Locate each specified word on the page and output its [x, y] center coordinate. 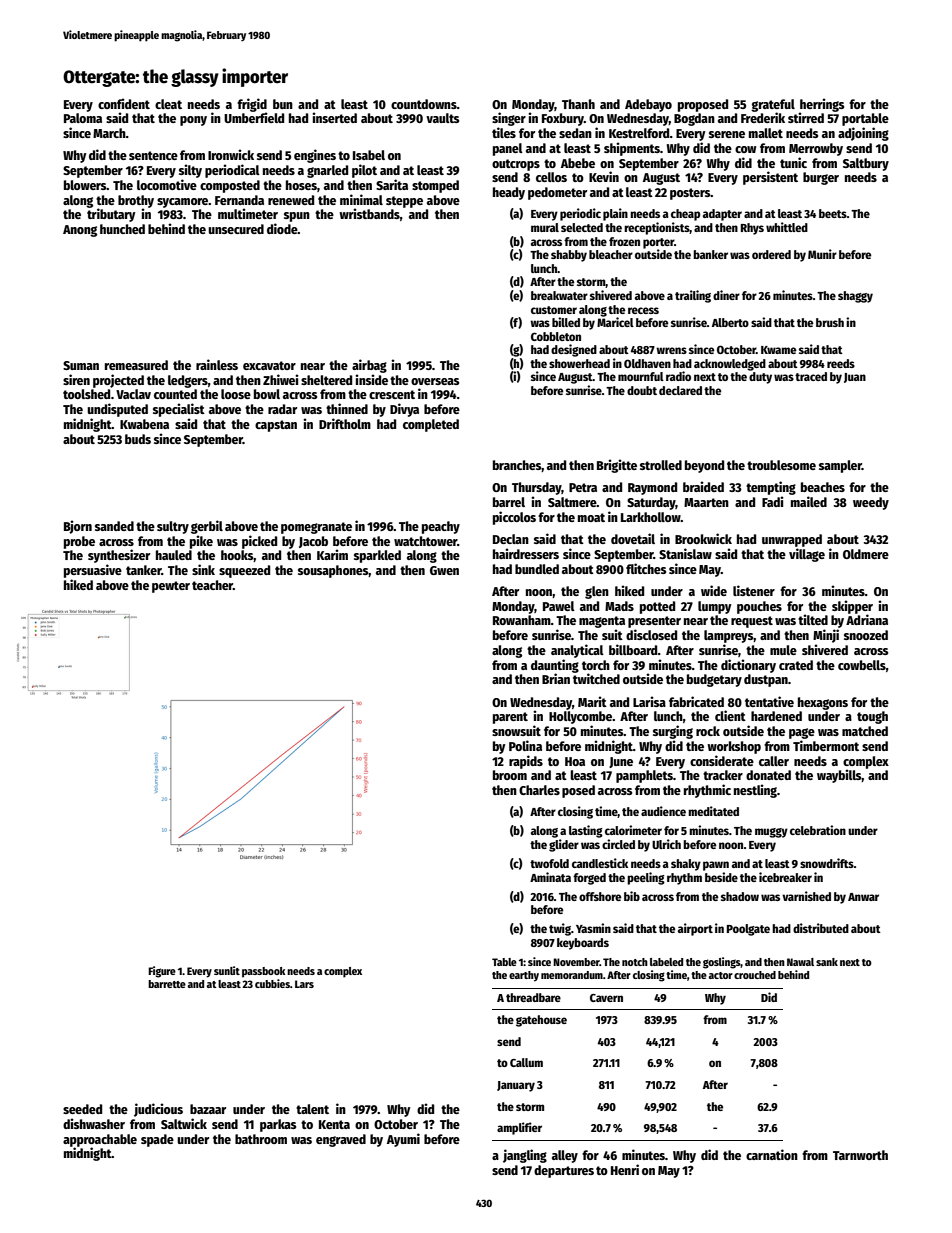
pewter [171, 587]
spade [157, 1140]
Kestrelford [639, 133]
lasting [586, 831]
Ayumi [403, 1140]
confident [124, 103]
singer [509, 119]
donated [768, 775]
